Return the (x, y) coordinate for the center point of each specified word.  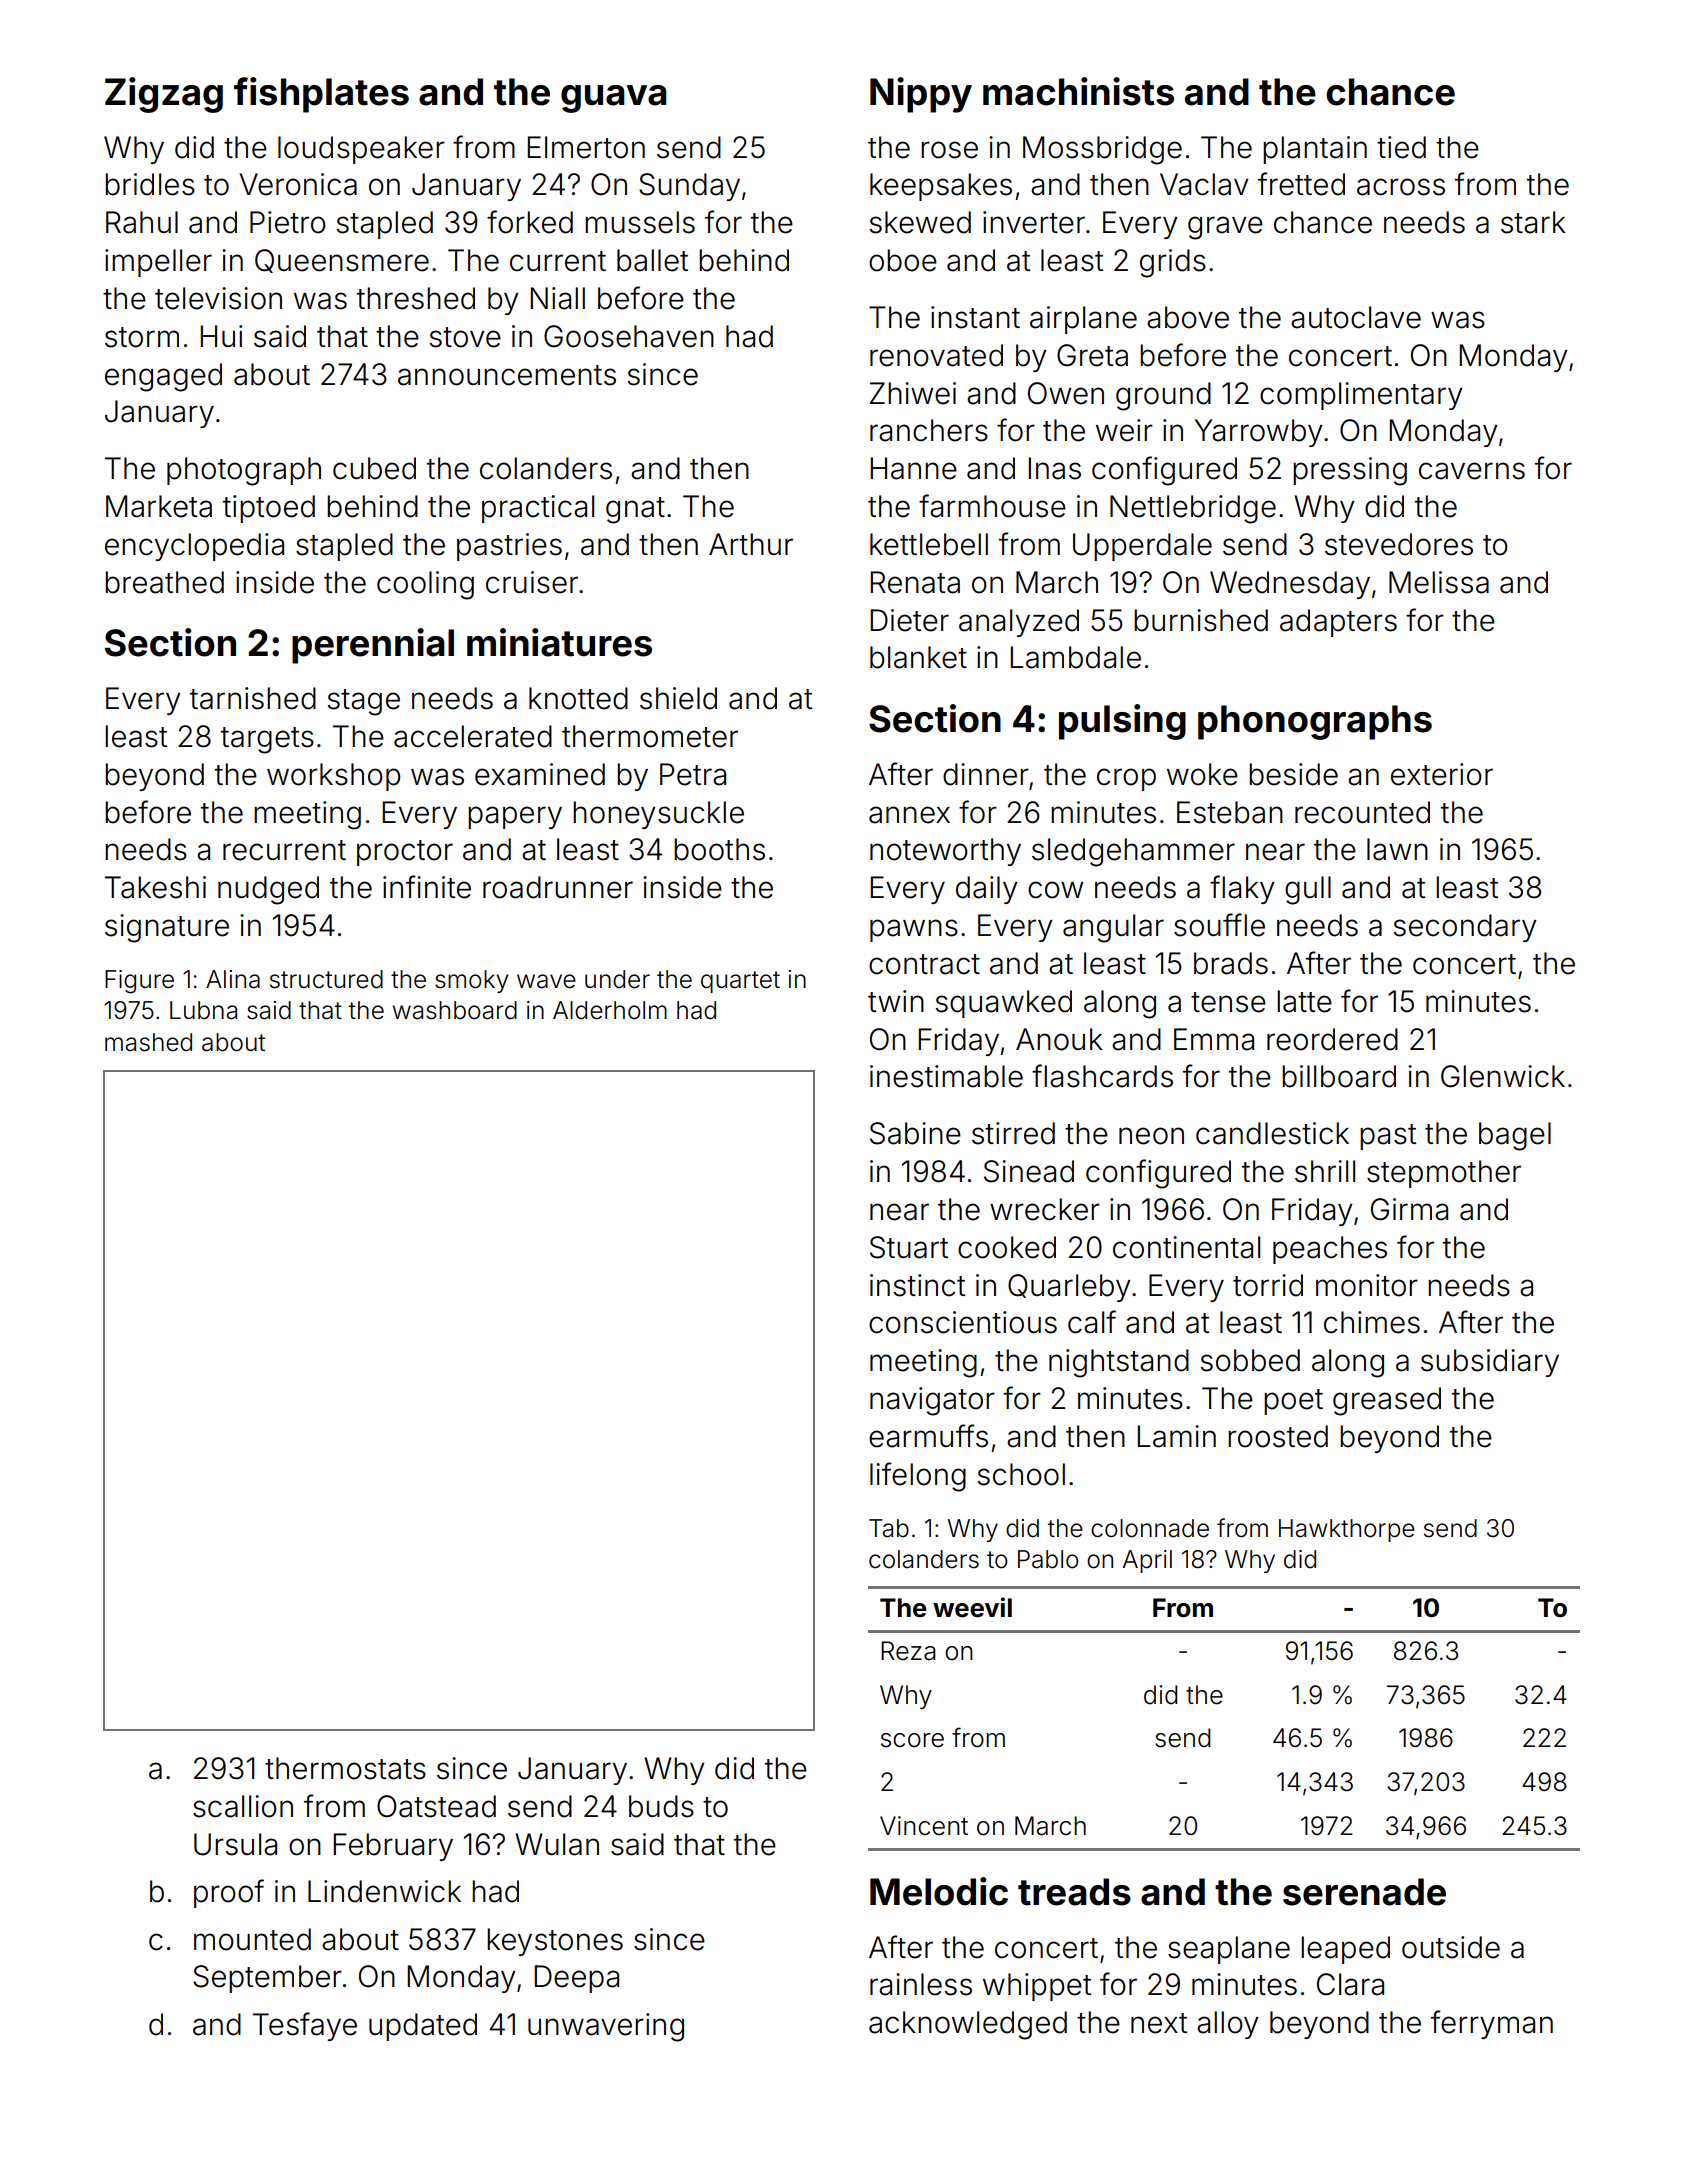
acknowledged (968, 2025)
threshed (416, 298)
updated (423, 2027)
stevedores (1399, 544)
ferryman (1492, 2024)
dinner (986, 774)
